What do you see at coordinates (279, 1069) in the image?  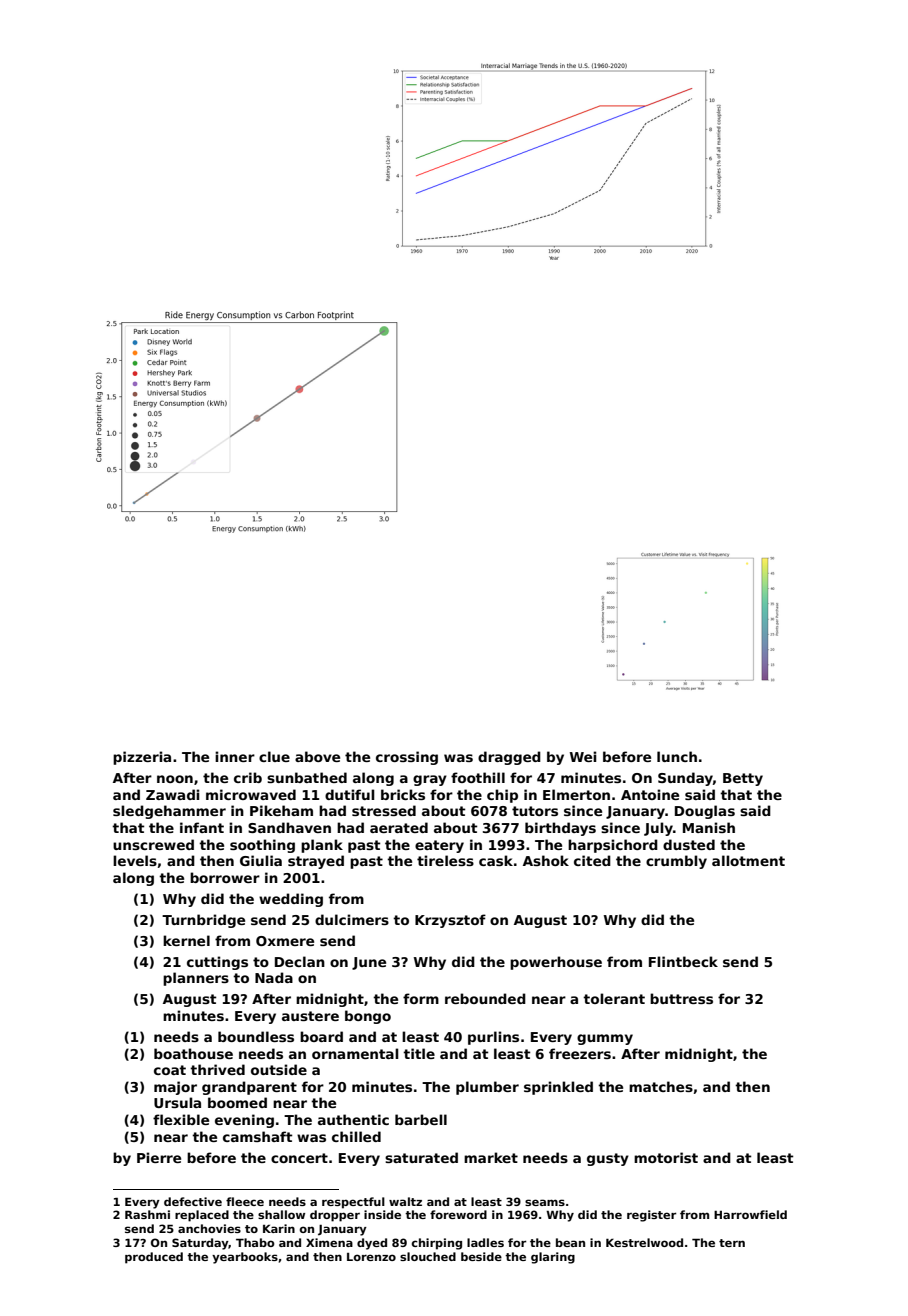 I see `outside` at bounding box center [279, 1069].
